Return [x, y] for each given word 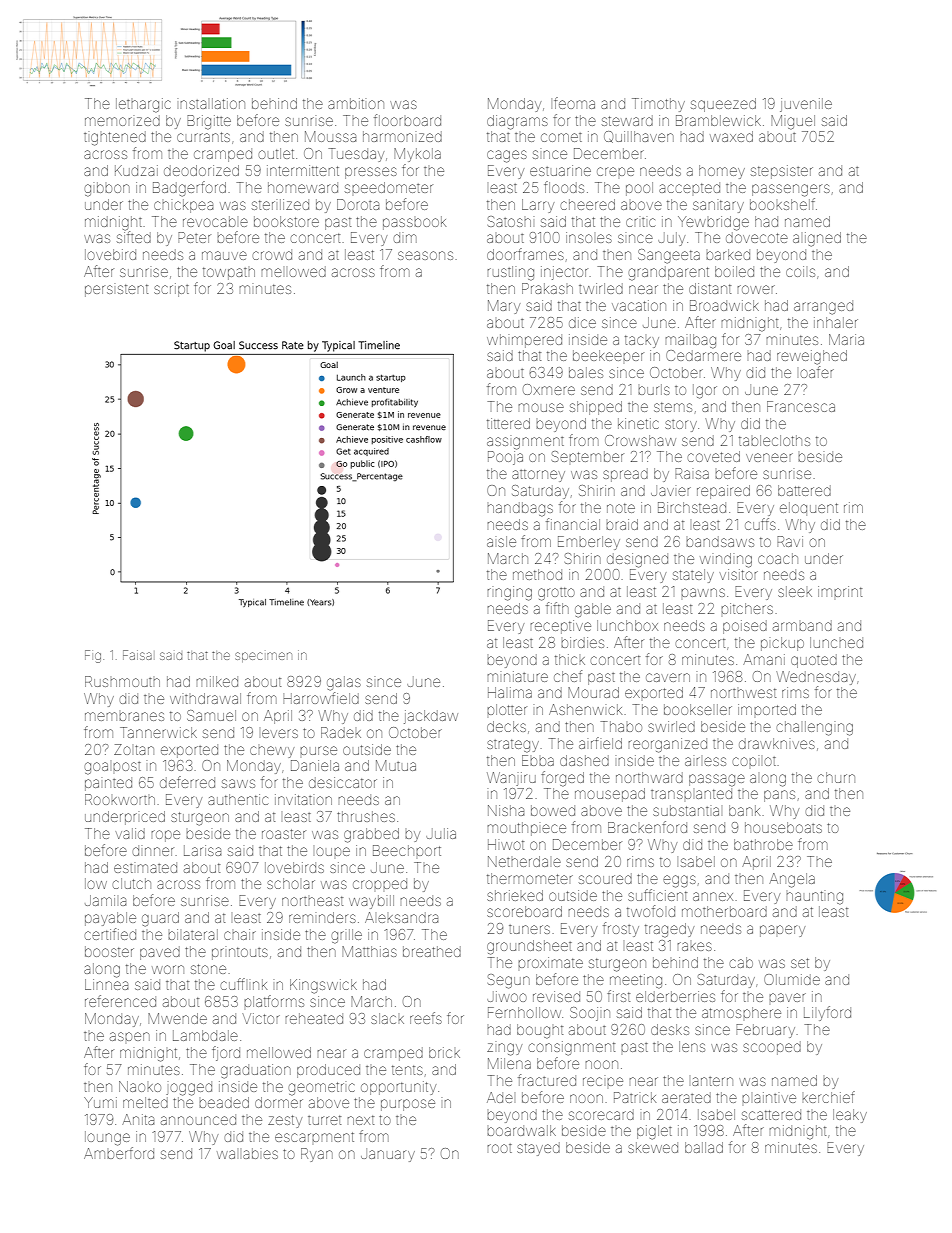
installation [212, 103]
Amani [764, 659]
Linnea [106, 984]
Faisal [137, 655]
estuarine [560, 170]
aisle [501, 541]
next [360, 1120]
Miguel [793, 122]
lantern [712, 1081]
